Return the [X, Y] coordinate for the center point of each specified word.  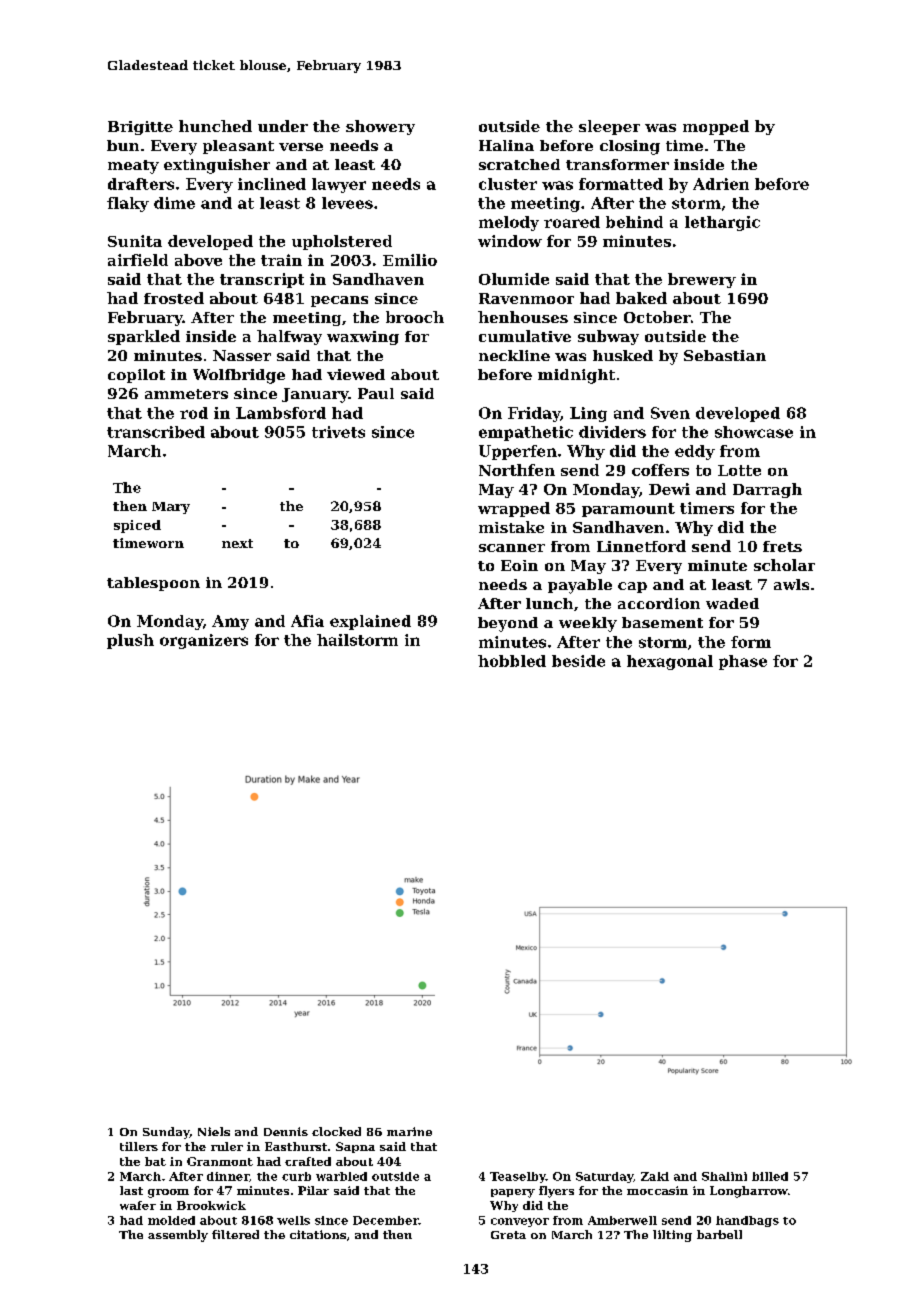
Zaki [655, 1176]
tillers [139, 1146]
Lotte [739, 470]
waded [732, 603]
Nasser [242, 355]
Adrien [721, 184]
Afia [307, 621]
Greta [508, 1235]
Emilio [410, 260]
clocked [336, 1131]
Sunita [135, 241]
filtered [235, 1234]
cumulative [525, 336]
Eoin [519, 565]
